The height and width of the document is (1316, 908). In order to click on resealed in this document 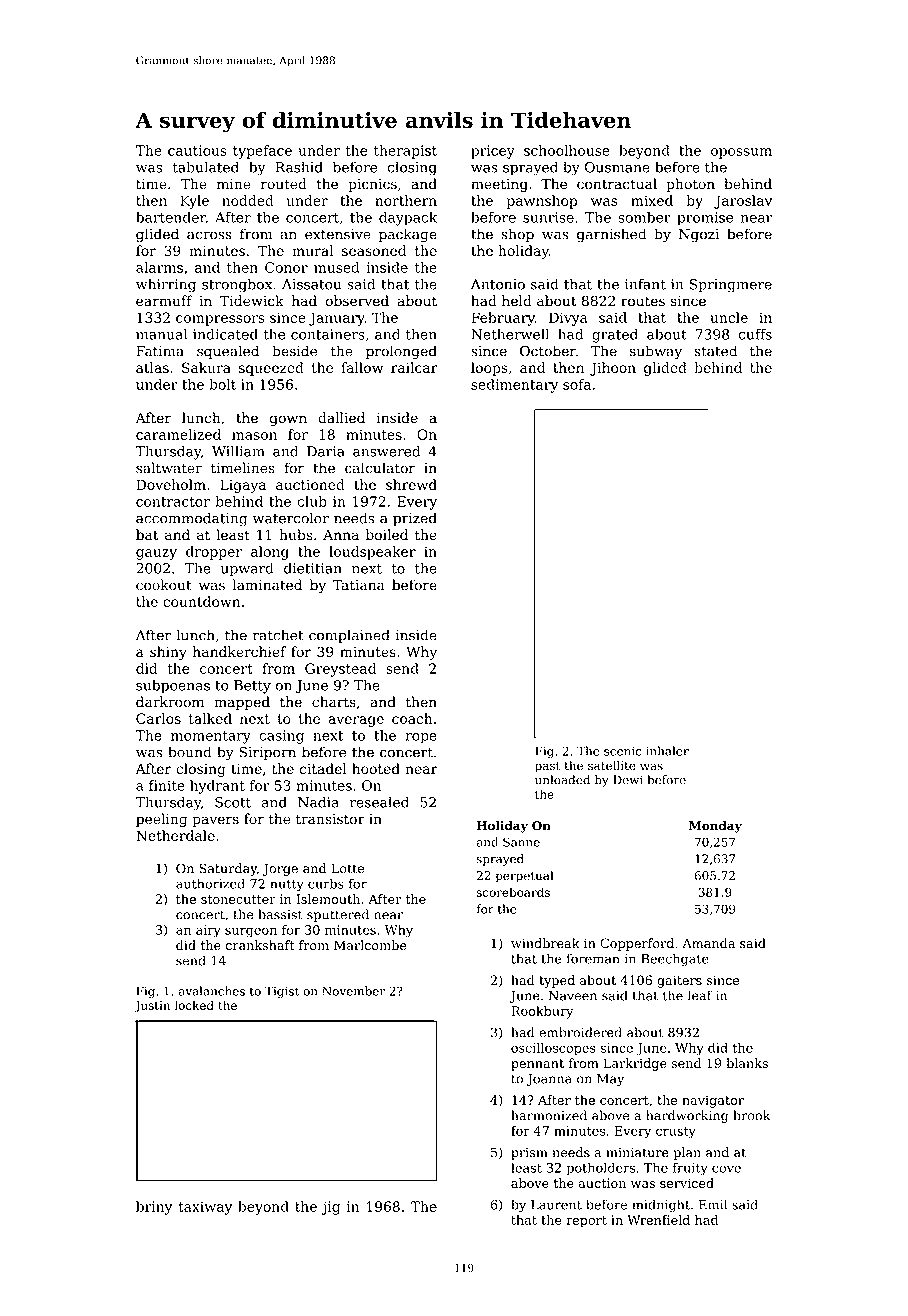, I will do `click(379, 802)`.
